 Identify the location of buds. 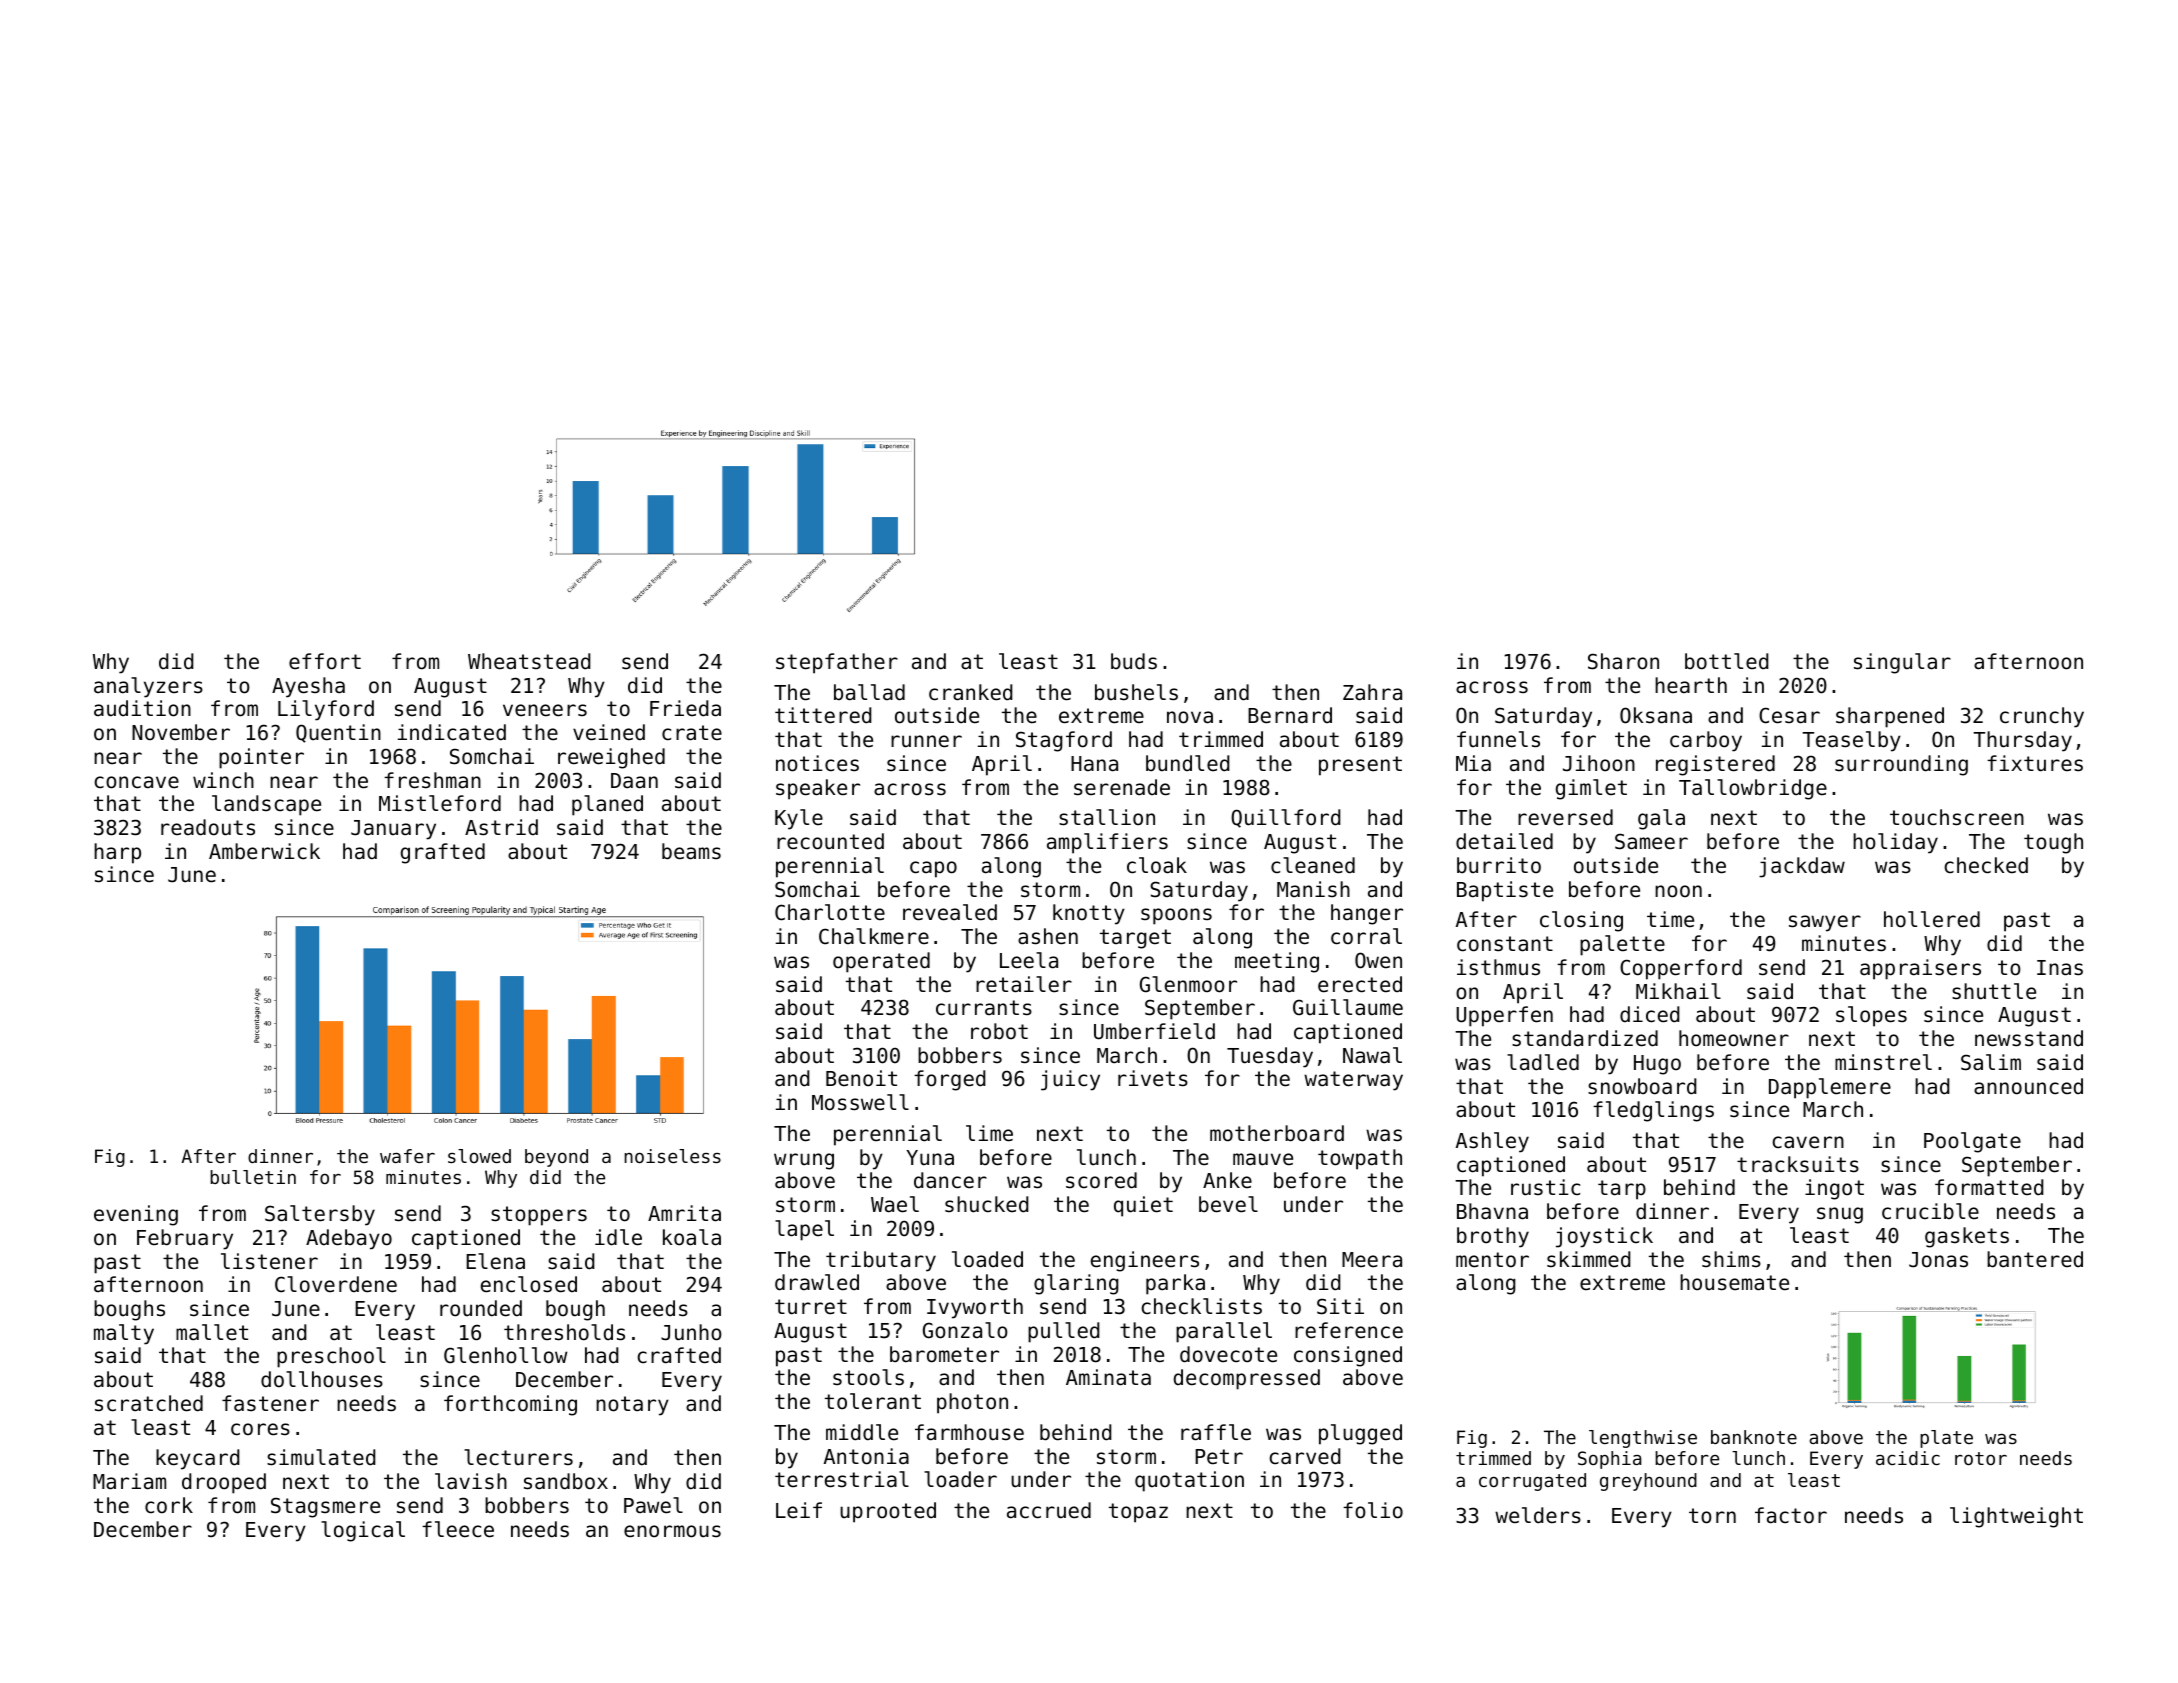
(1134, 661).
